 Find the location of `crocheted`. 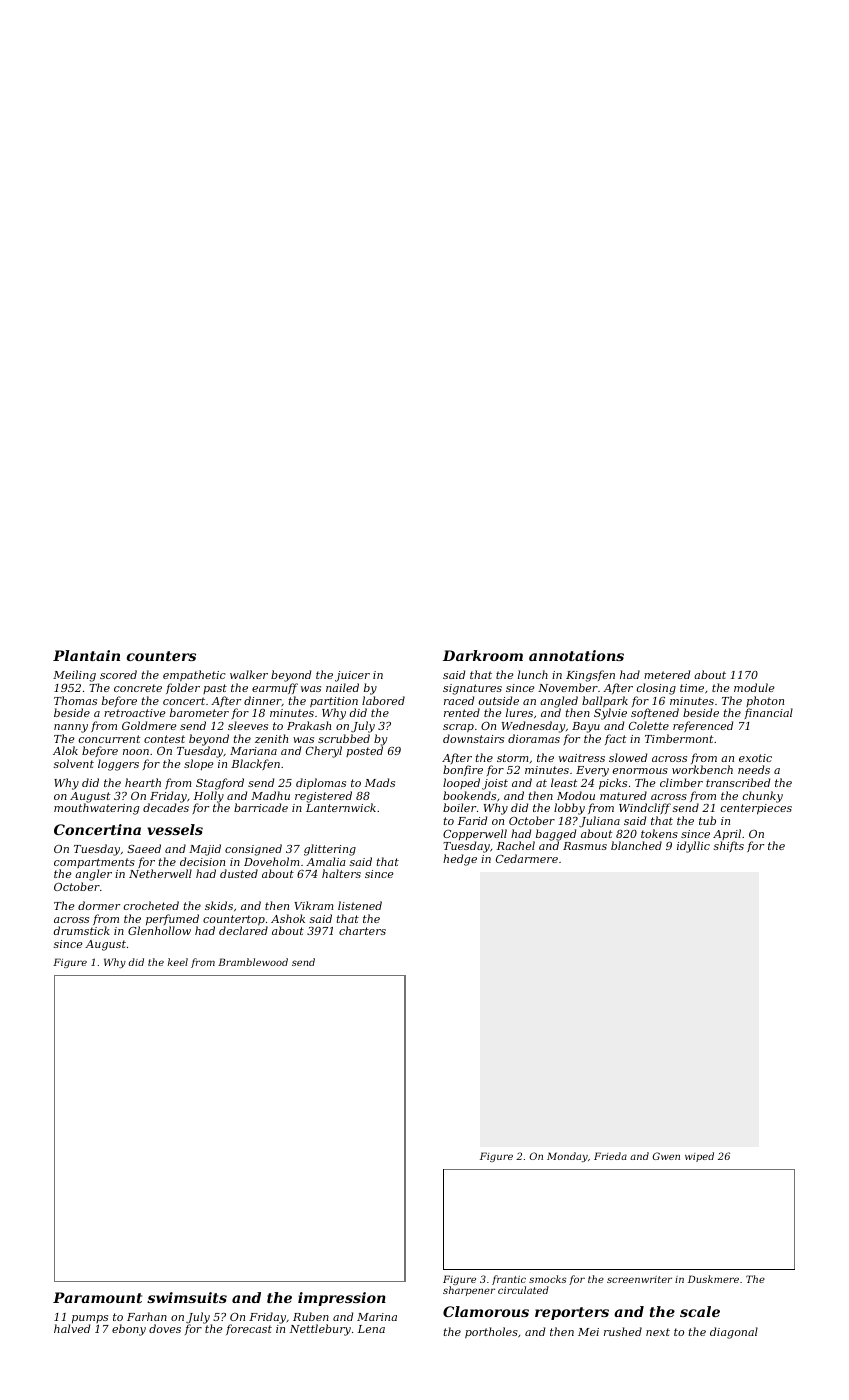

crocheted is located at coordinates (151, 905).
